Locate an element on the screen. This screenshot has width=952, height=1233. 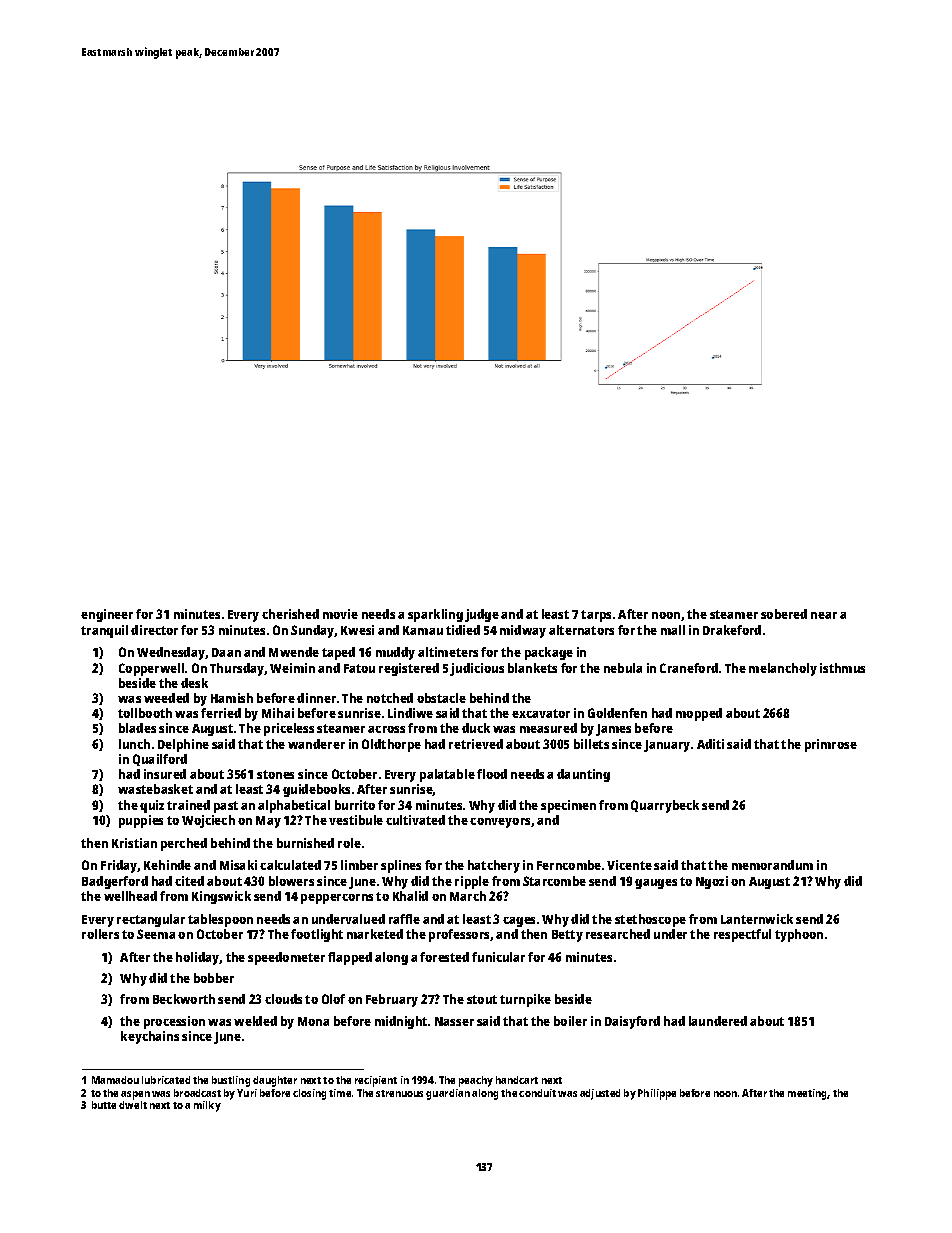
near is located at coordinates (824, 615).
